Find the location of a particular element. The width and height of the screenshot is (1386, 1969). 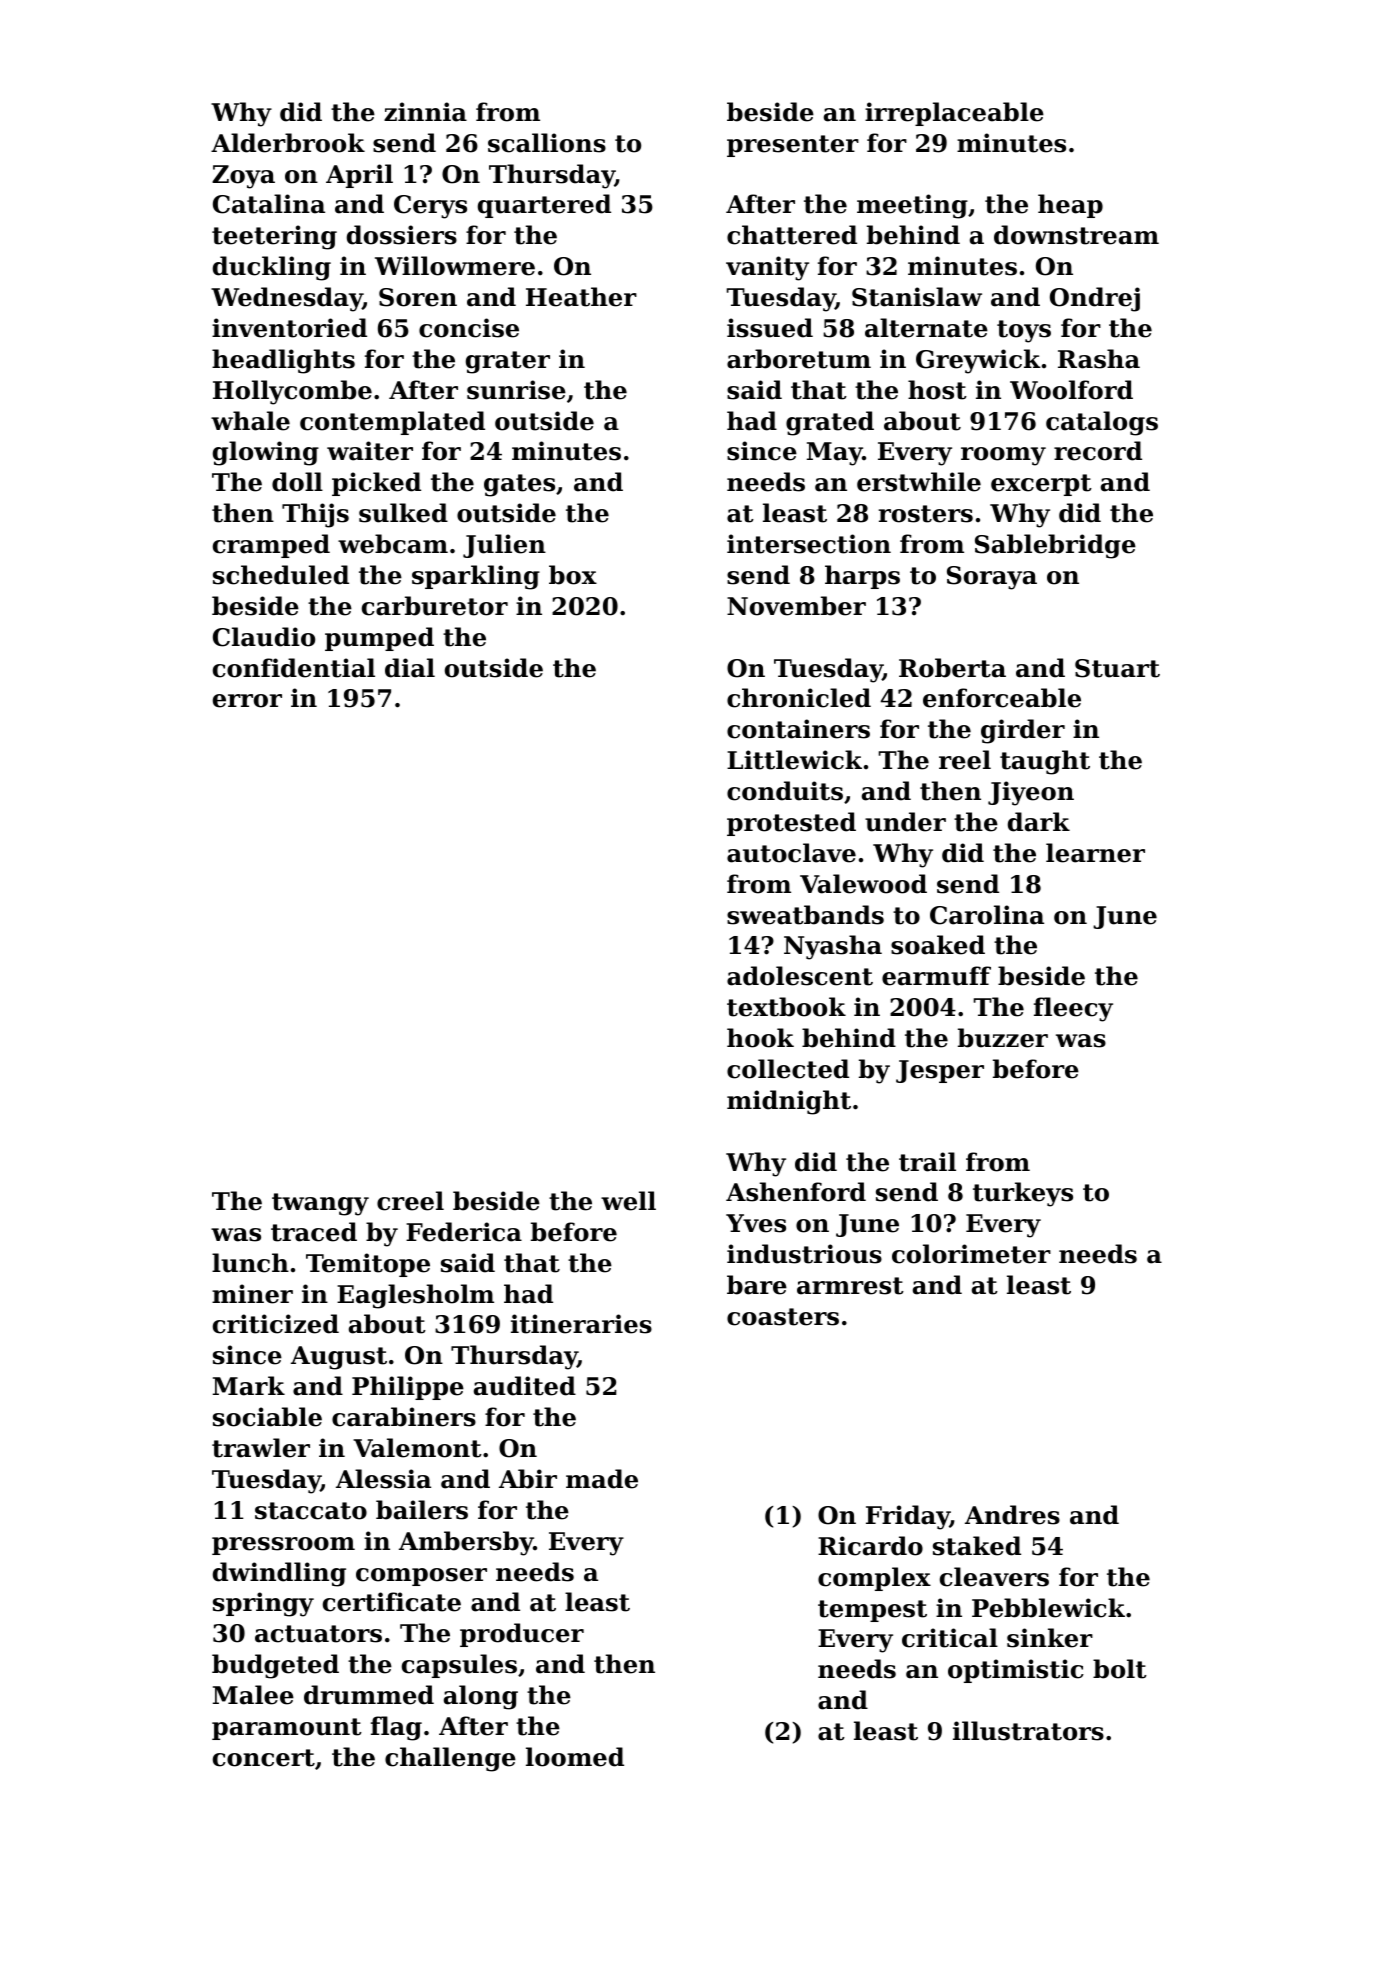

chronicled is located at coordinates (799, 698).
